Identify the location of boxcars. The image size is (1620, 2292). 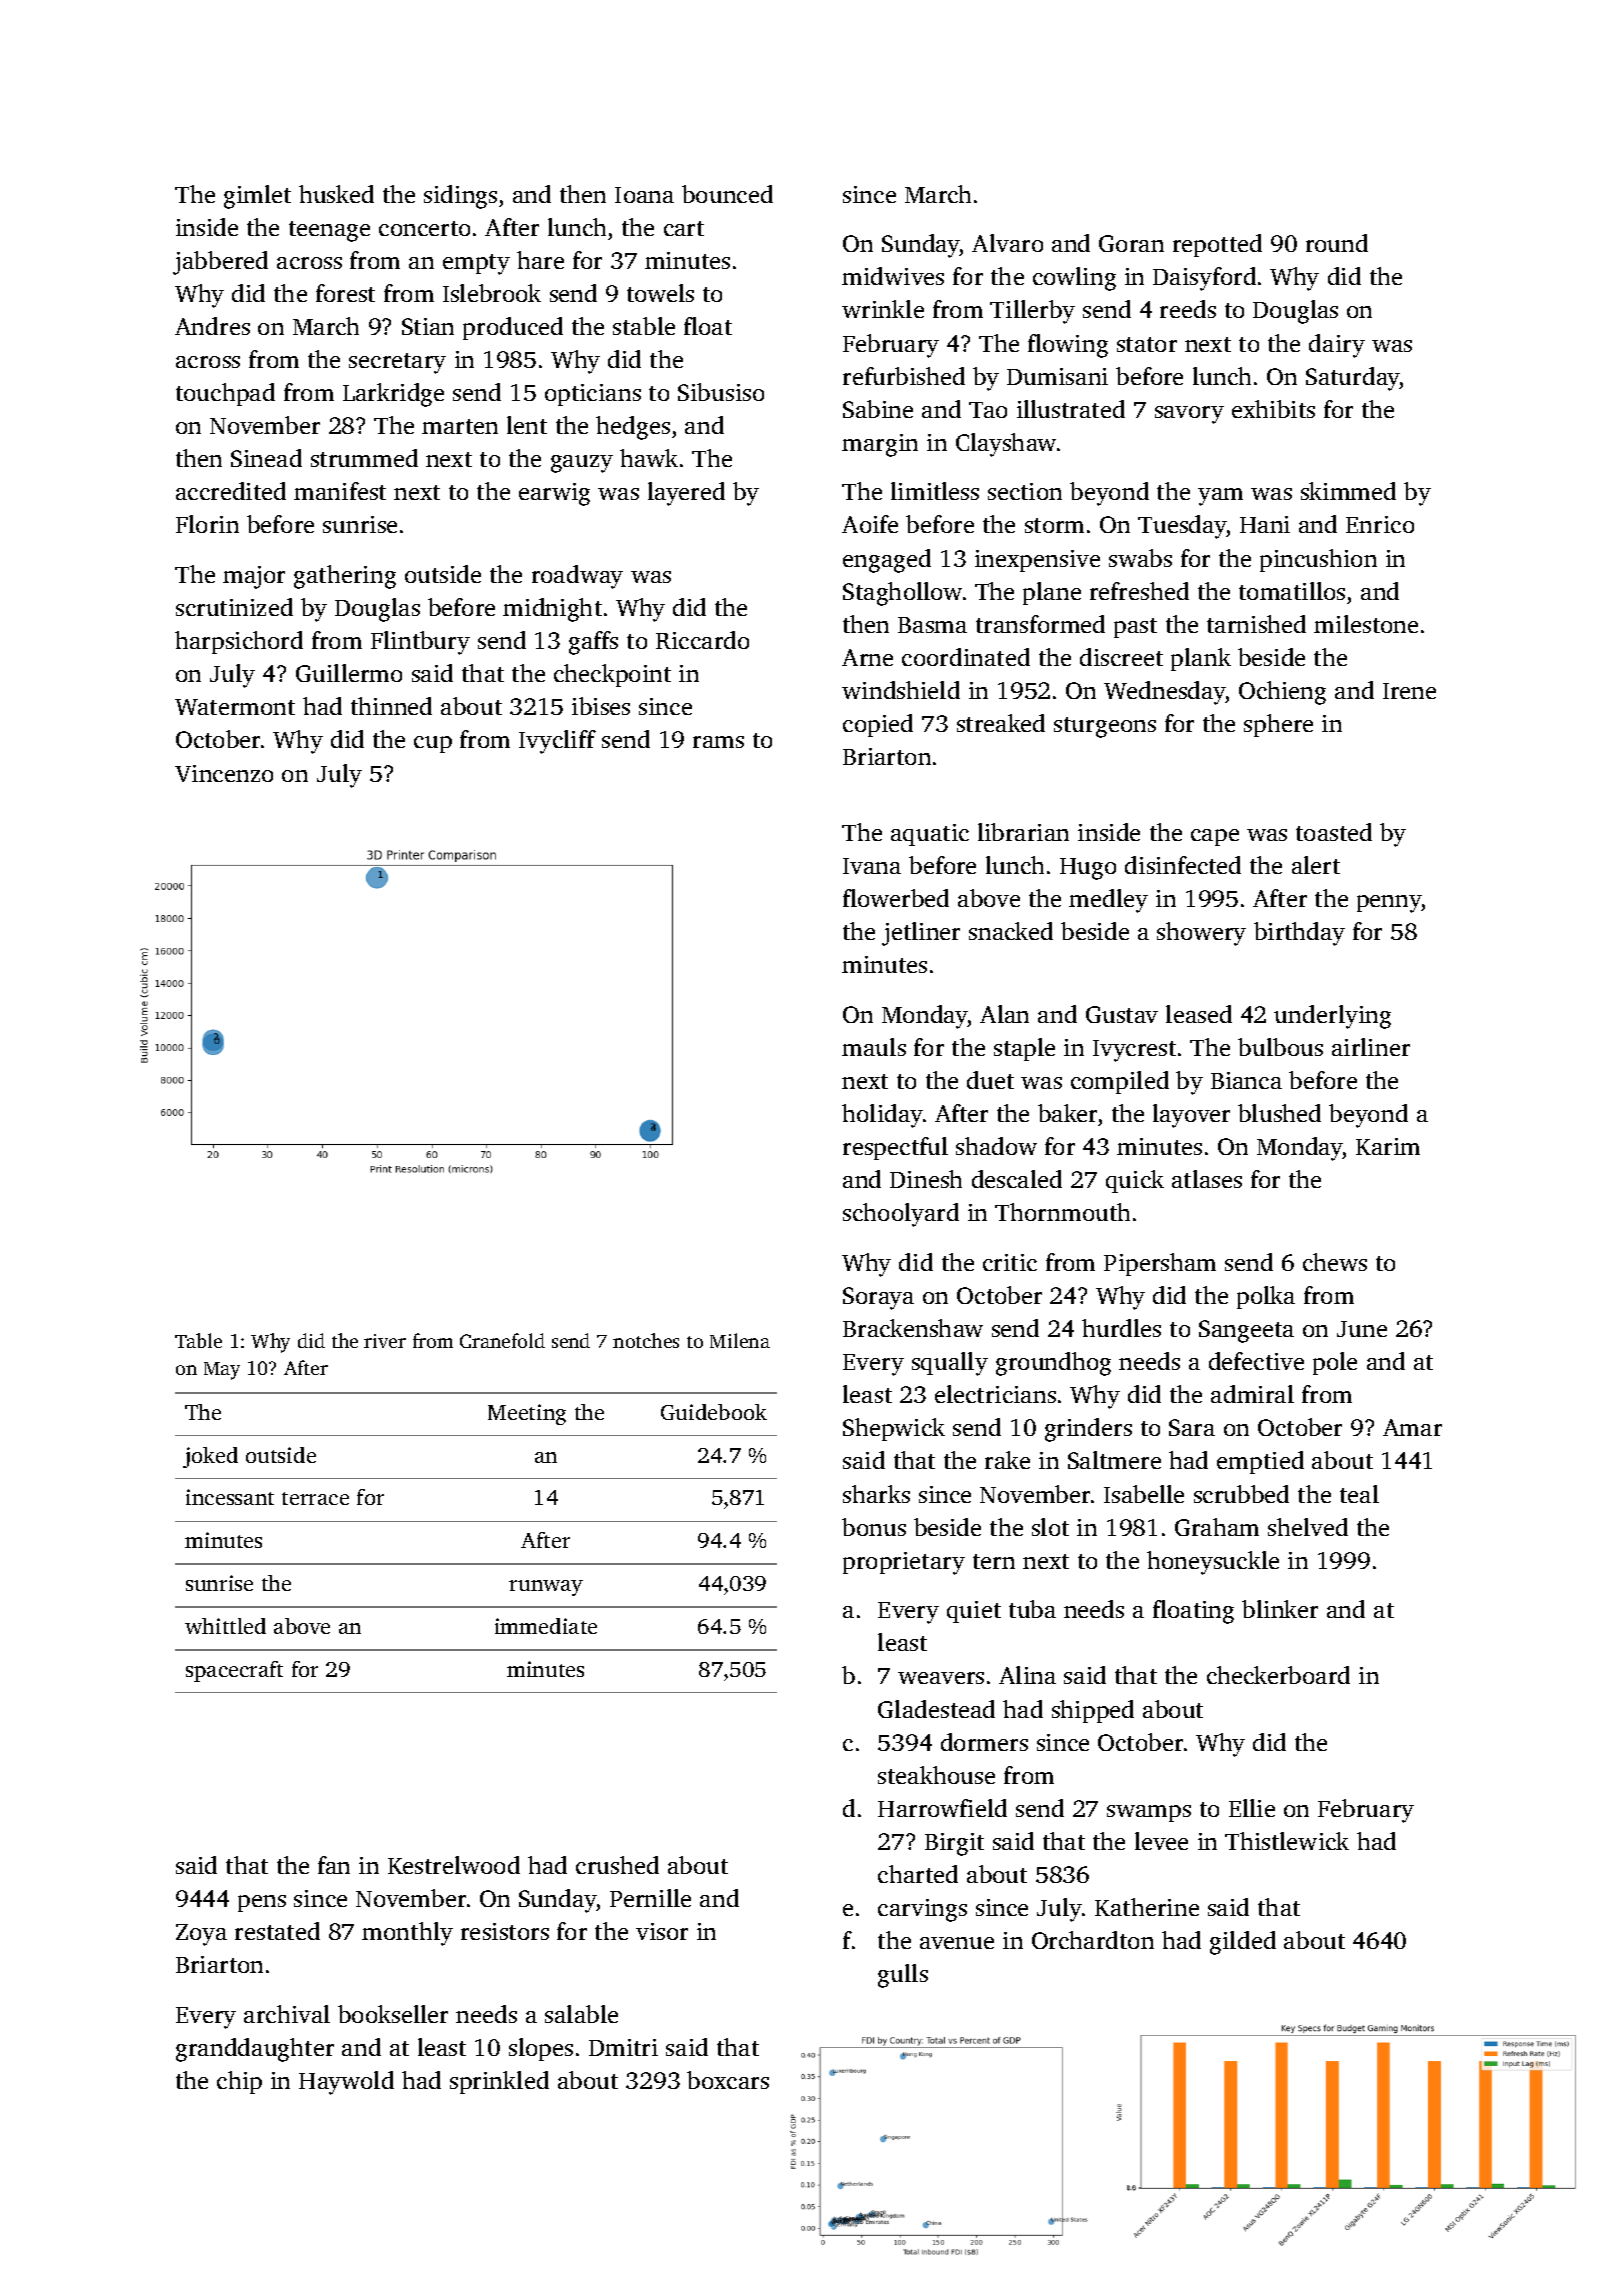
(728, 2080).
